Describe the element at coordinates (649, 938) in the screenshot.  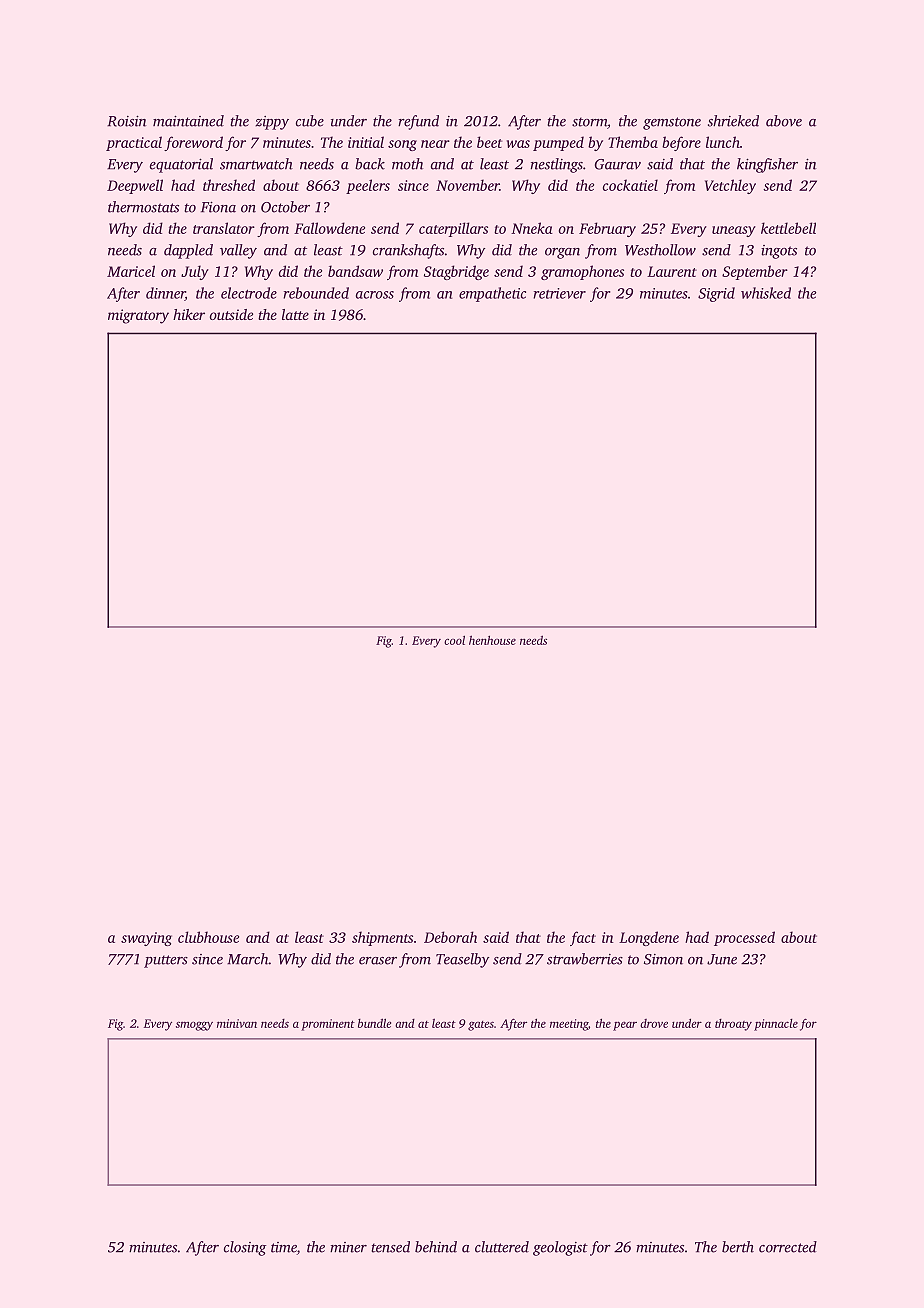
I see `Longdene` at that location.
